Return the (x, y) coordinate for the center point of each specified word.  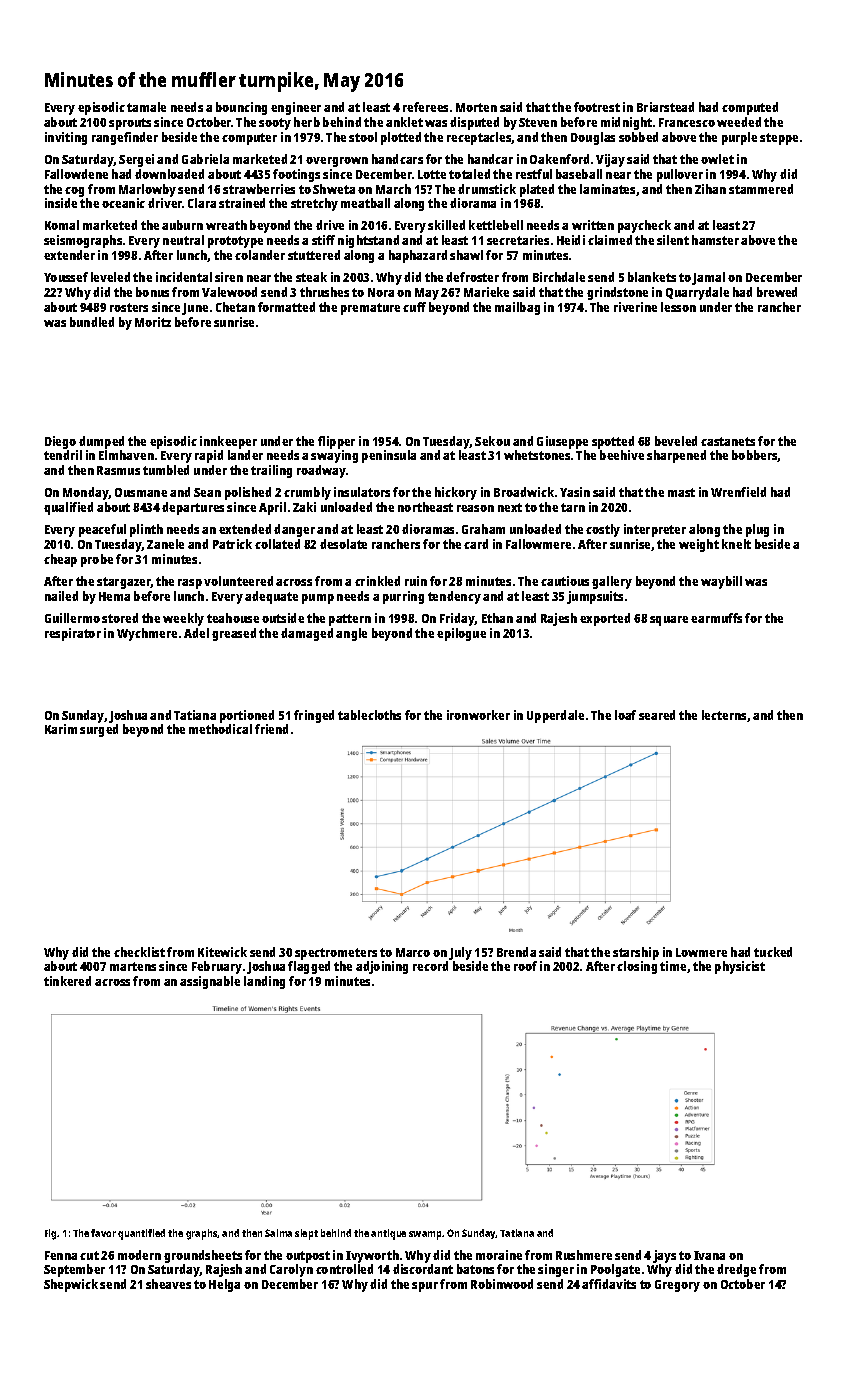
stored (120, 618)
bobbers (755, 456)
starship (636, 953)
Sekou (492, 441)
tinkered (67, 981)
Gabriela (205, 159)
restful (534, 174)
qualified (68, 508)
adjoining (382, 967)
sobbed (638, 137)
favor (103, 1233)
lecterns (724, 715)
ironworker (478, 715)
